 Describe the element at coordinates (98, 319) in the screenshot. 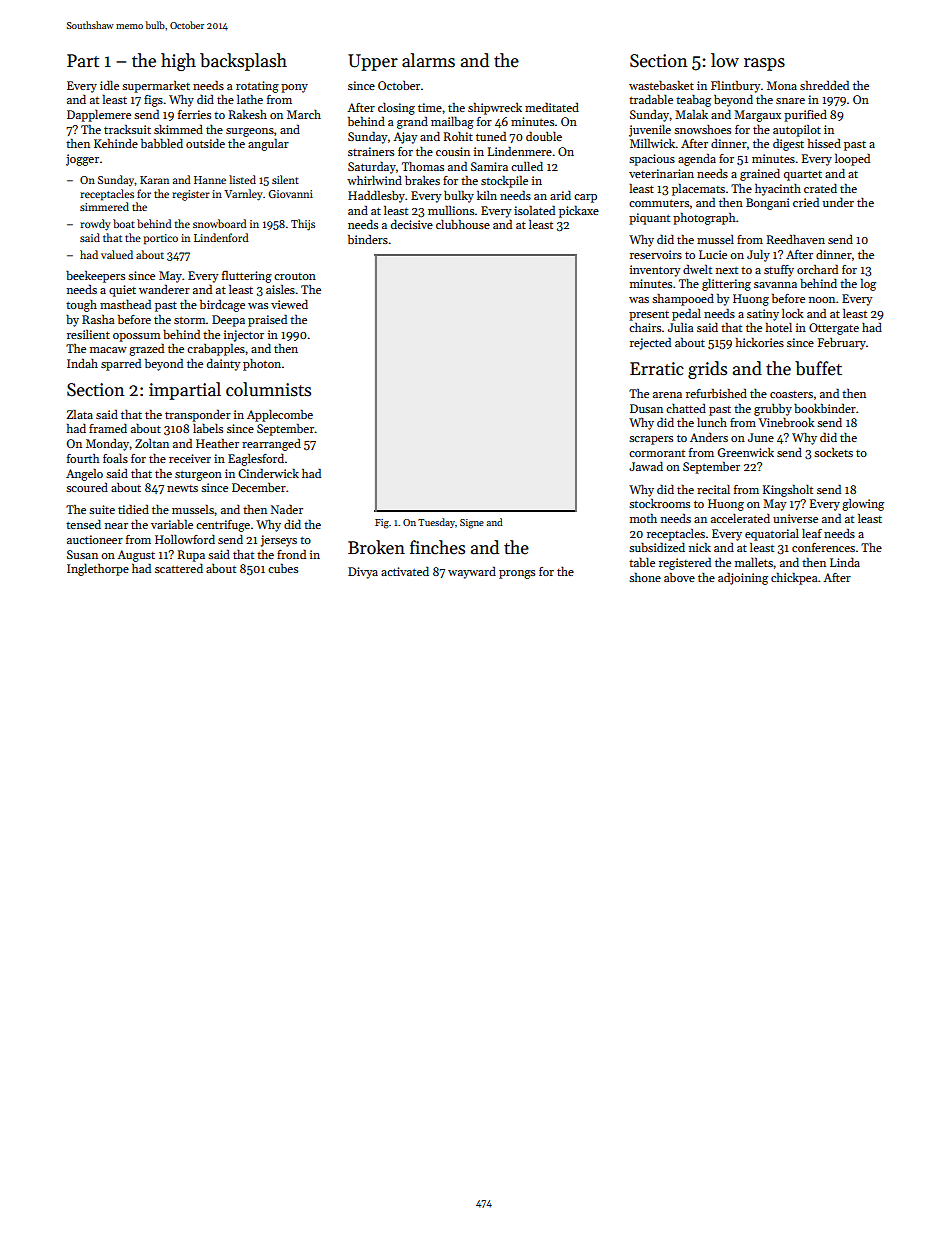

I see `Rasha` at that location.
